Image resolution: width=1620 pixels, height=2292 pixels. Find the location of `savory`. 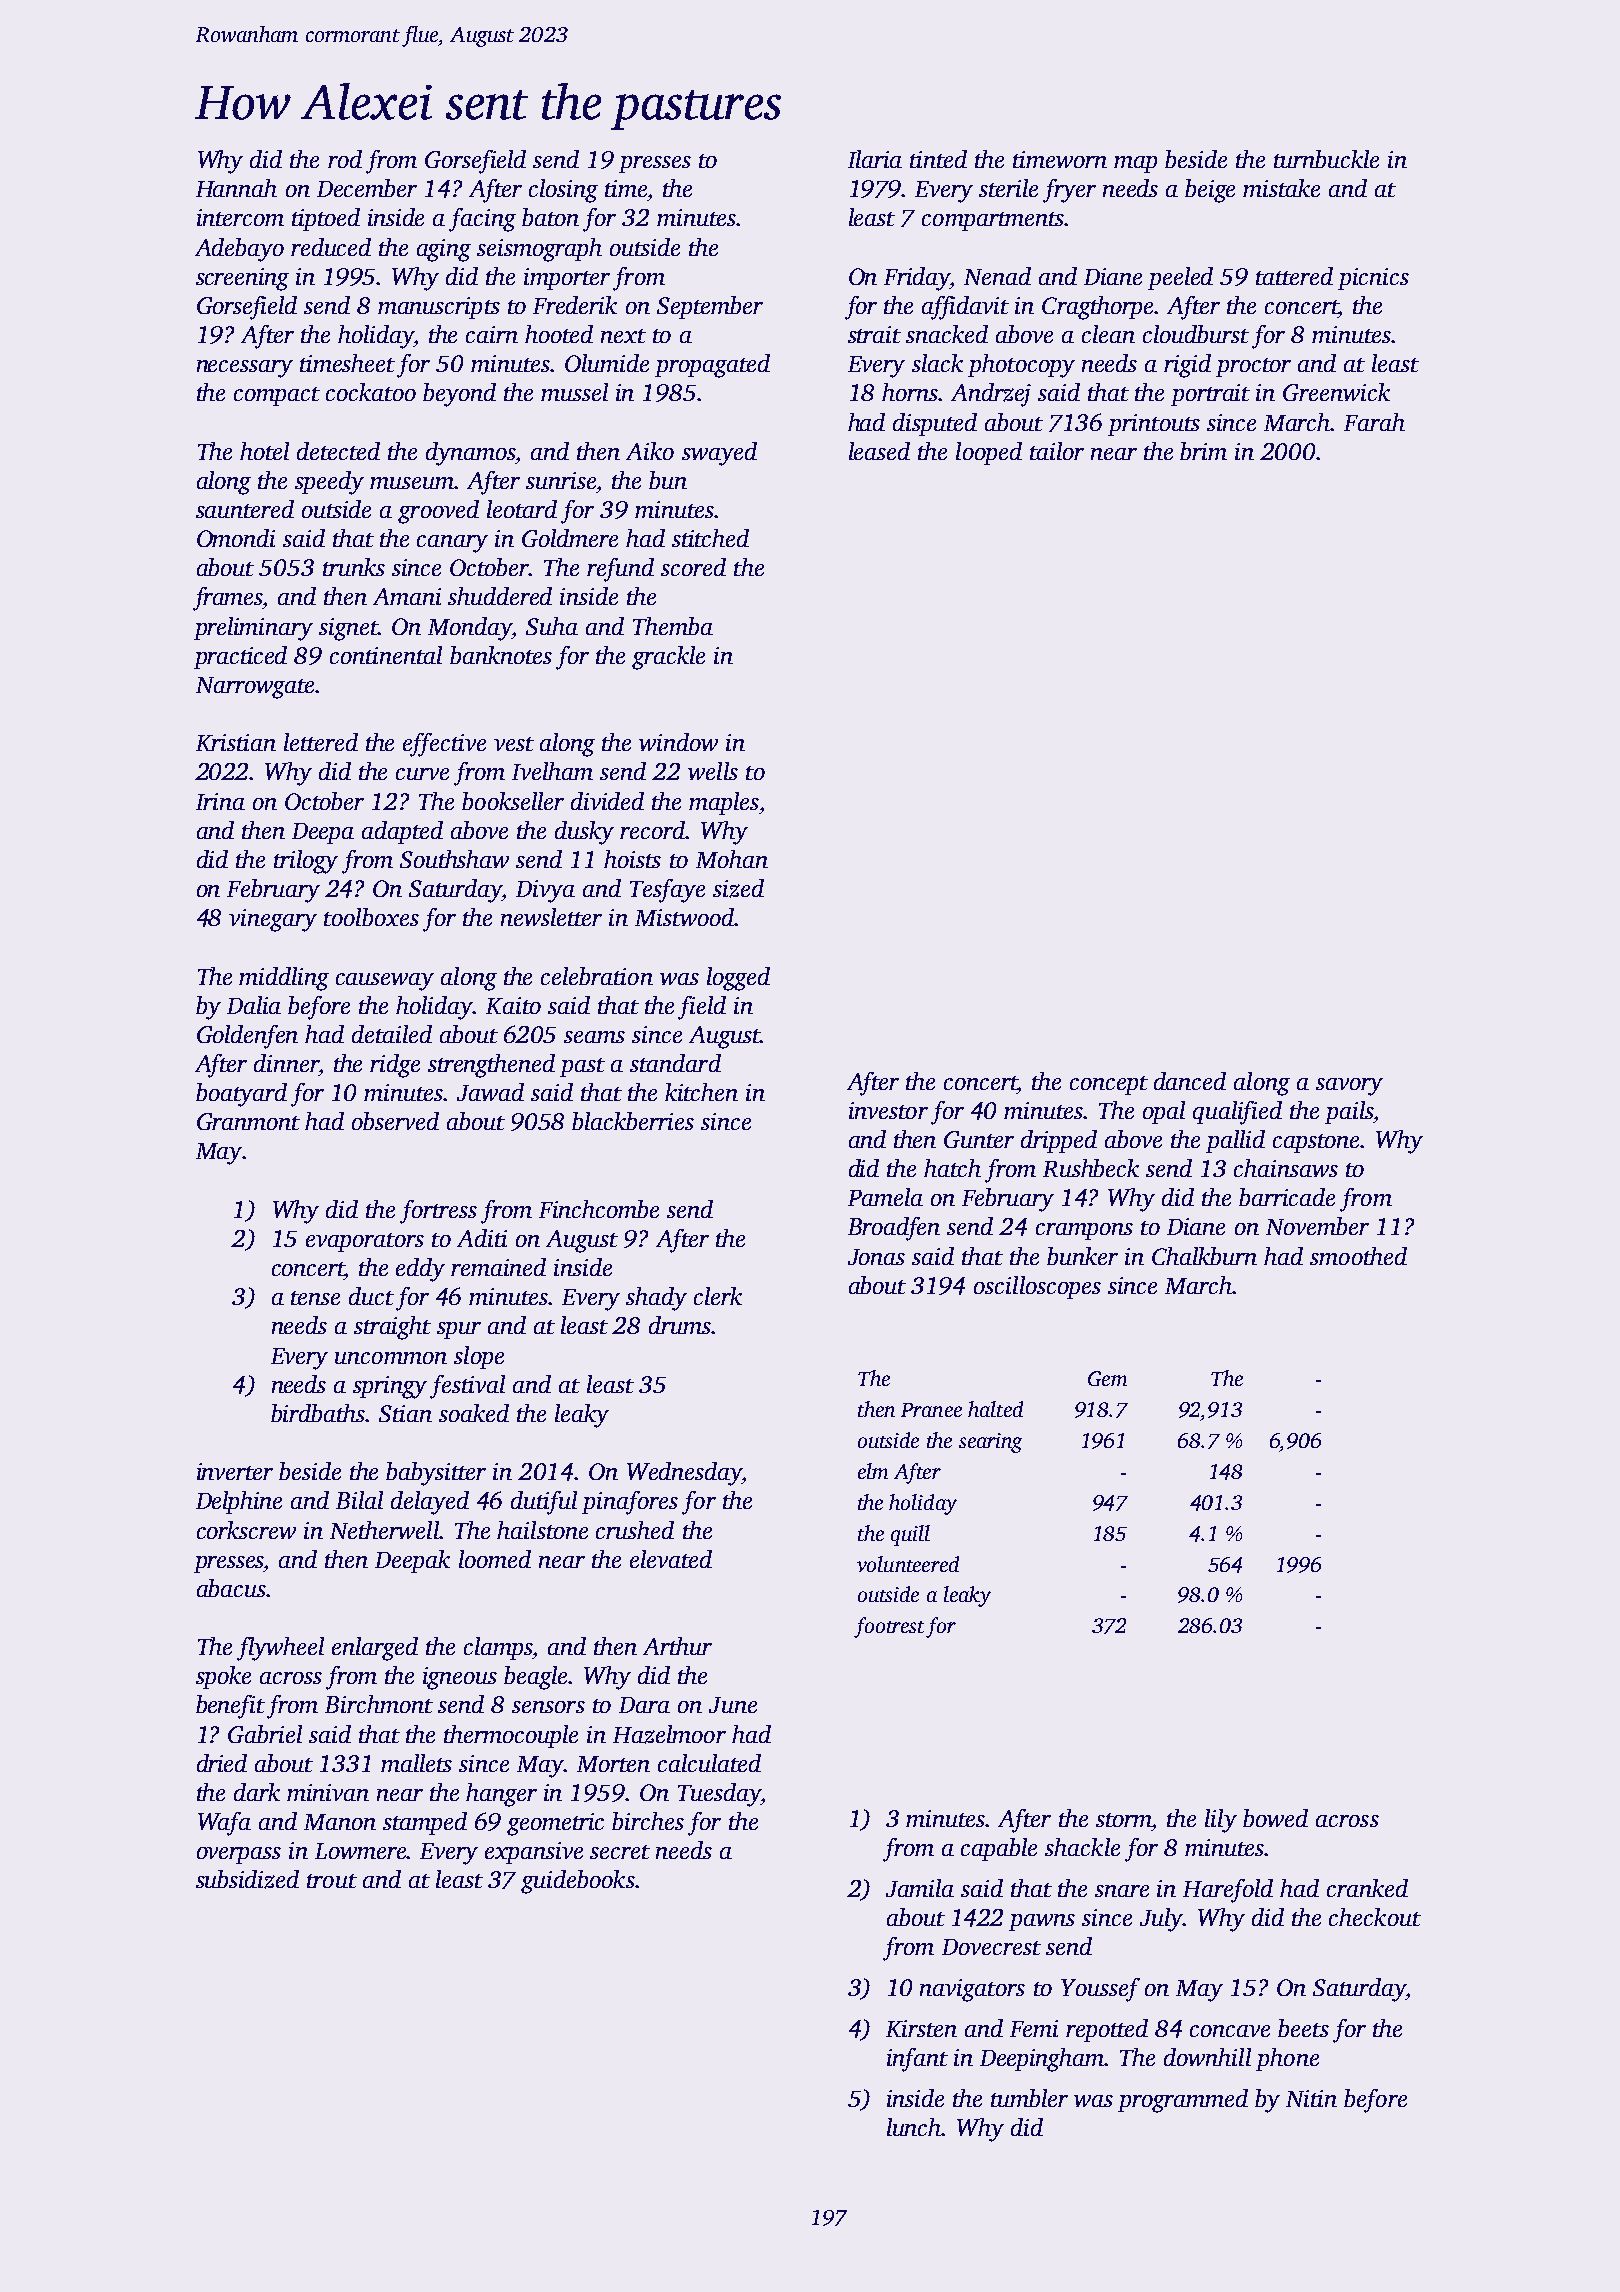

savory is located at coordinates (1349, 1087).
